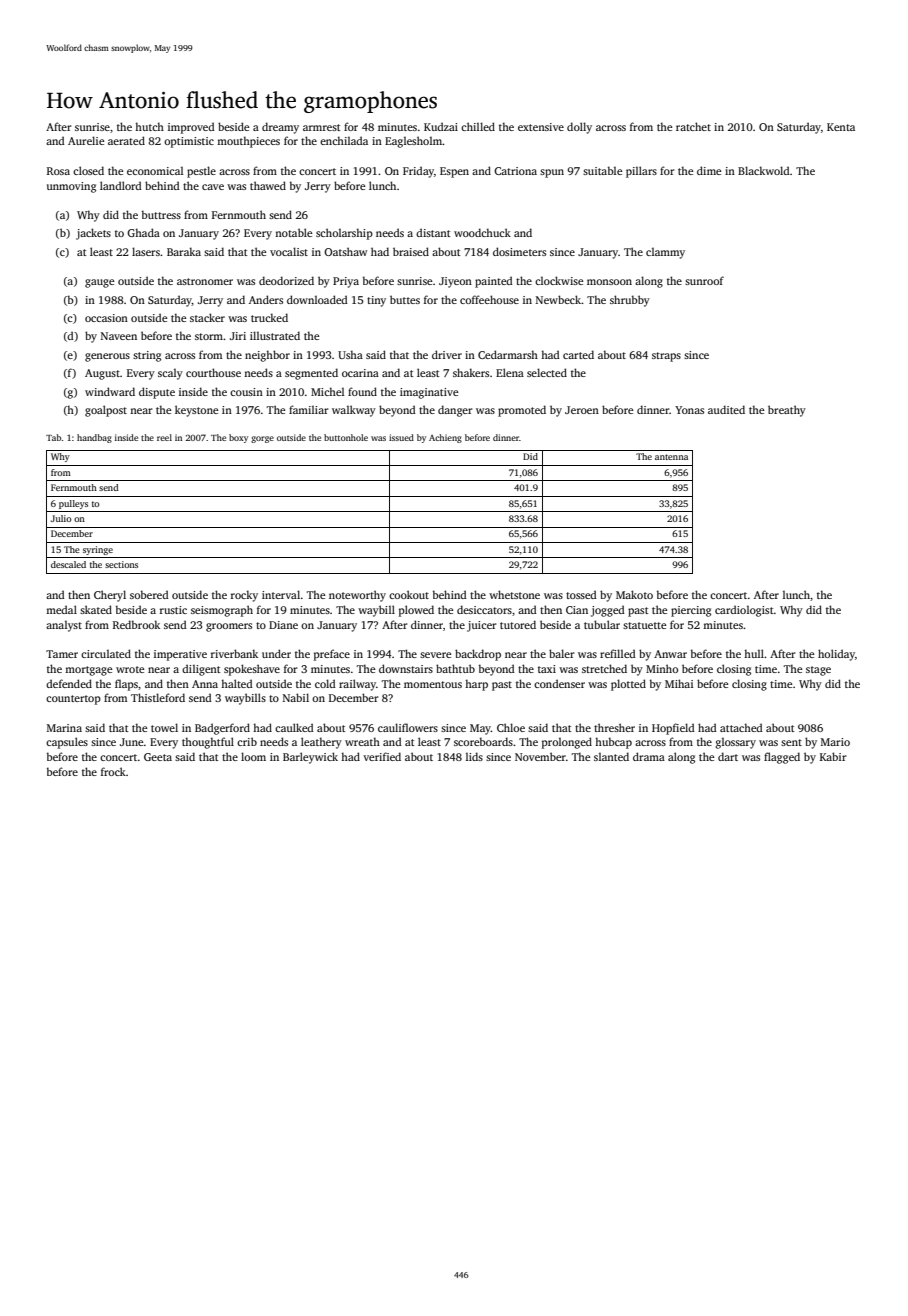 The width and height of the document is (908, 1316). Describe the element at coordinates (782, 758) in the document. I see `flagged` at that location.
